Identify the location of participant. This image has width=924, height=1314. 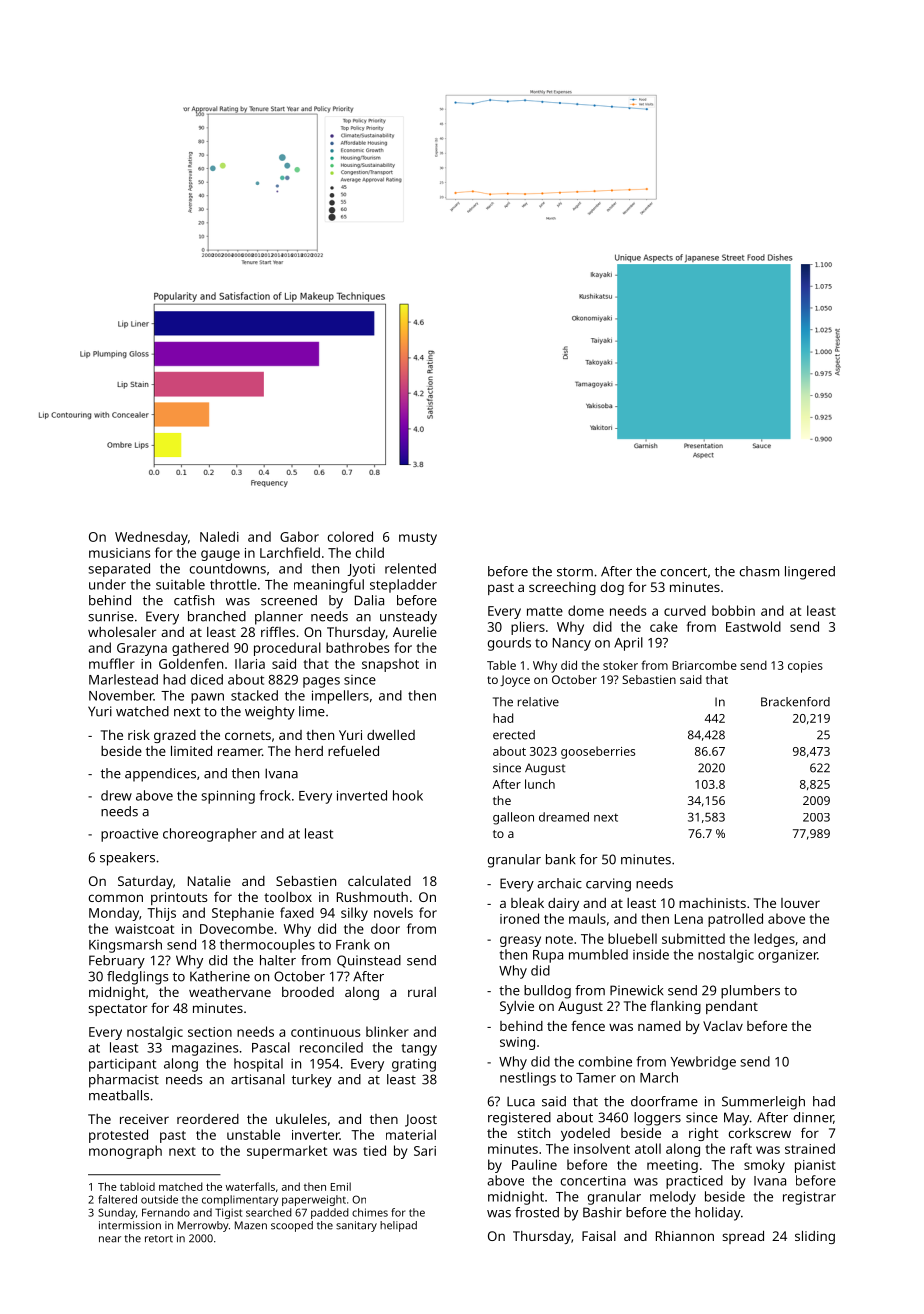
(122, 1065).
